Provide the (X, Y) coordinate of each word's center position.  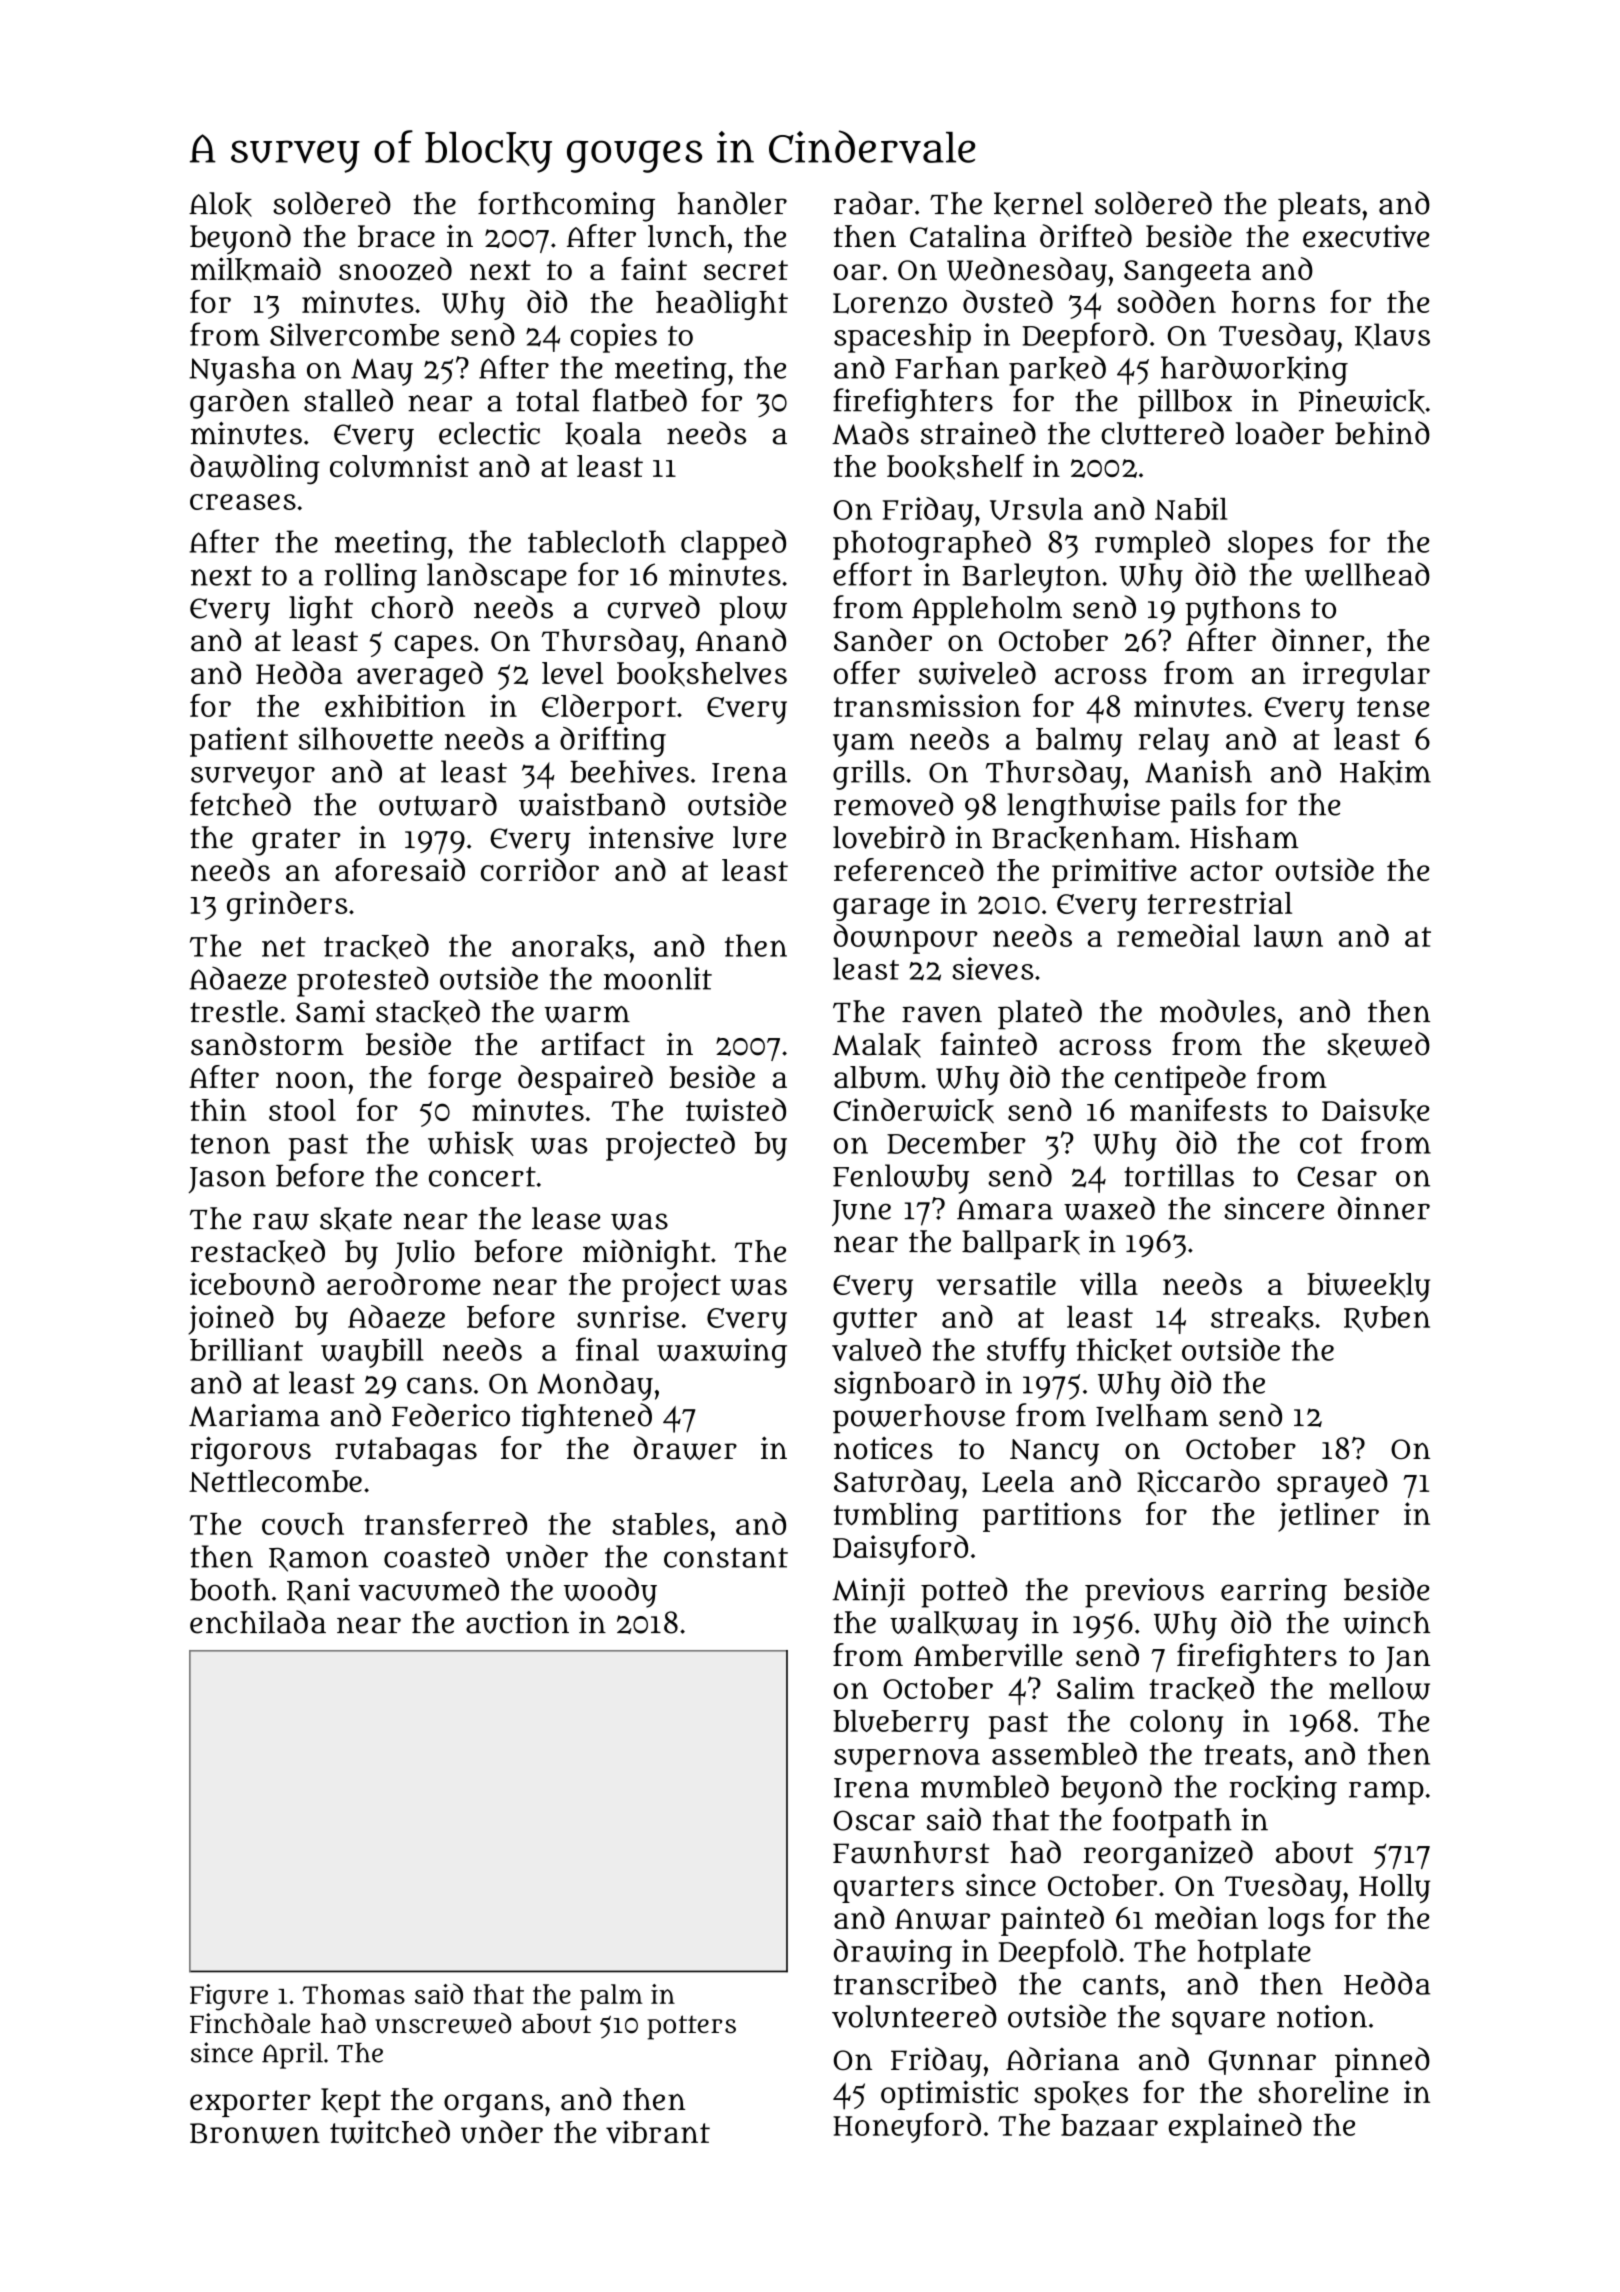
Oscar (874, 1820)
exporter (250, 2103)
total (547, 400)
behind (1382, 433)
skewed (1378, 1045)
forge (464, 1080)
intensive (651, 837)
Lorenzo (890, 303)
